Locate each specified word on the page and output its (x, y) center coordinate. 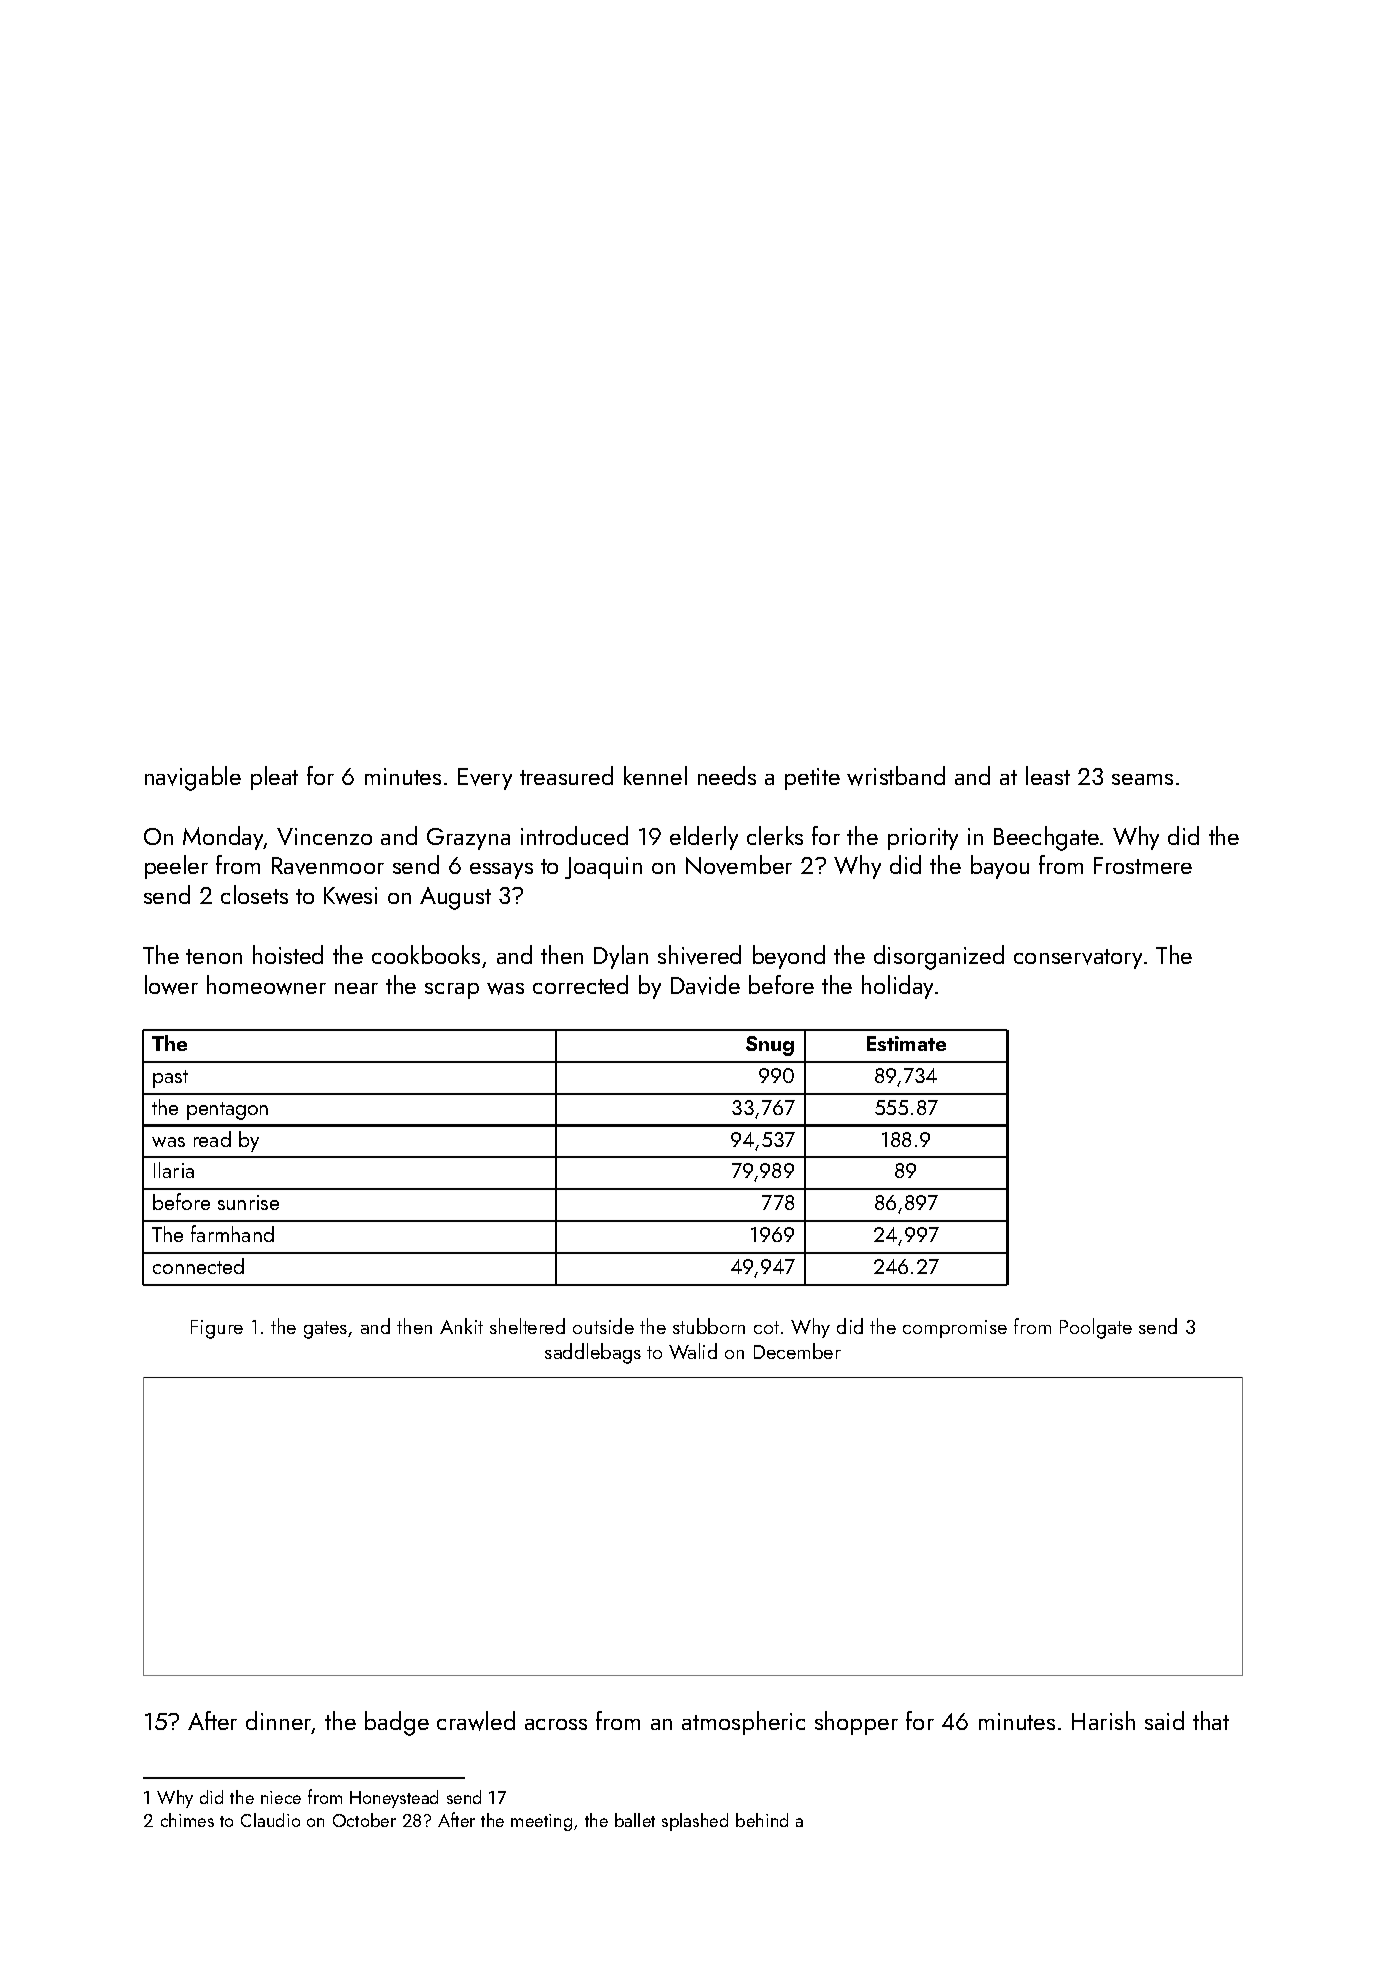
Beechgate (1046, 838)
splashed (695, 1822)
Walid (693, 1351)
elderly (704, 838)
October (364, 1820)
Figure (217, 1329)
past (170, 1079)
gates (325, 1330)
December (797, 1351)
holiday (897, 987)
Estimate (906, 1043)
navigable (193, 778)
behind (762, 1820)
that (1211, 1720)
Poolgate (1096, 1328)
